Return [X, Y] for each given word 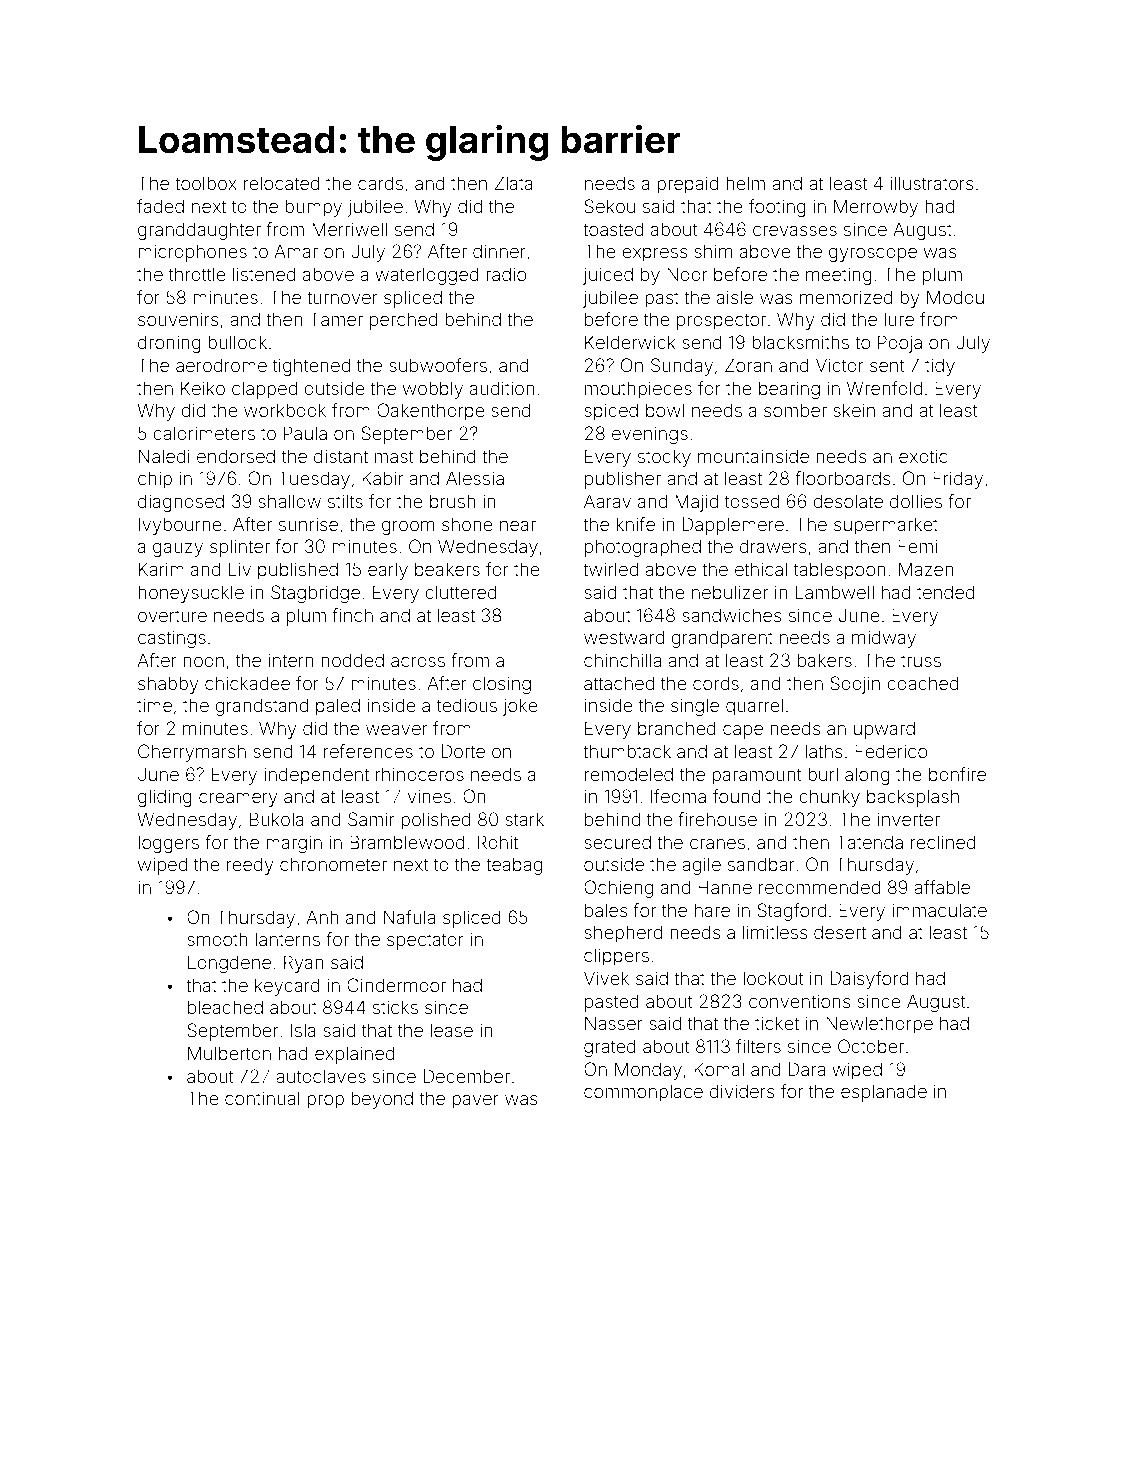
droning [169, 344]
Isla [303, 1030]
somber [795, 410]
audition [502, 388]
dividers [742, 1091]
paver [475, 1102]
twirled [610, 569]
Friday [958, 480]
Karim [161, 569]
